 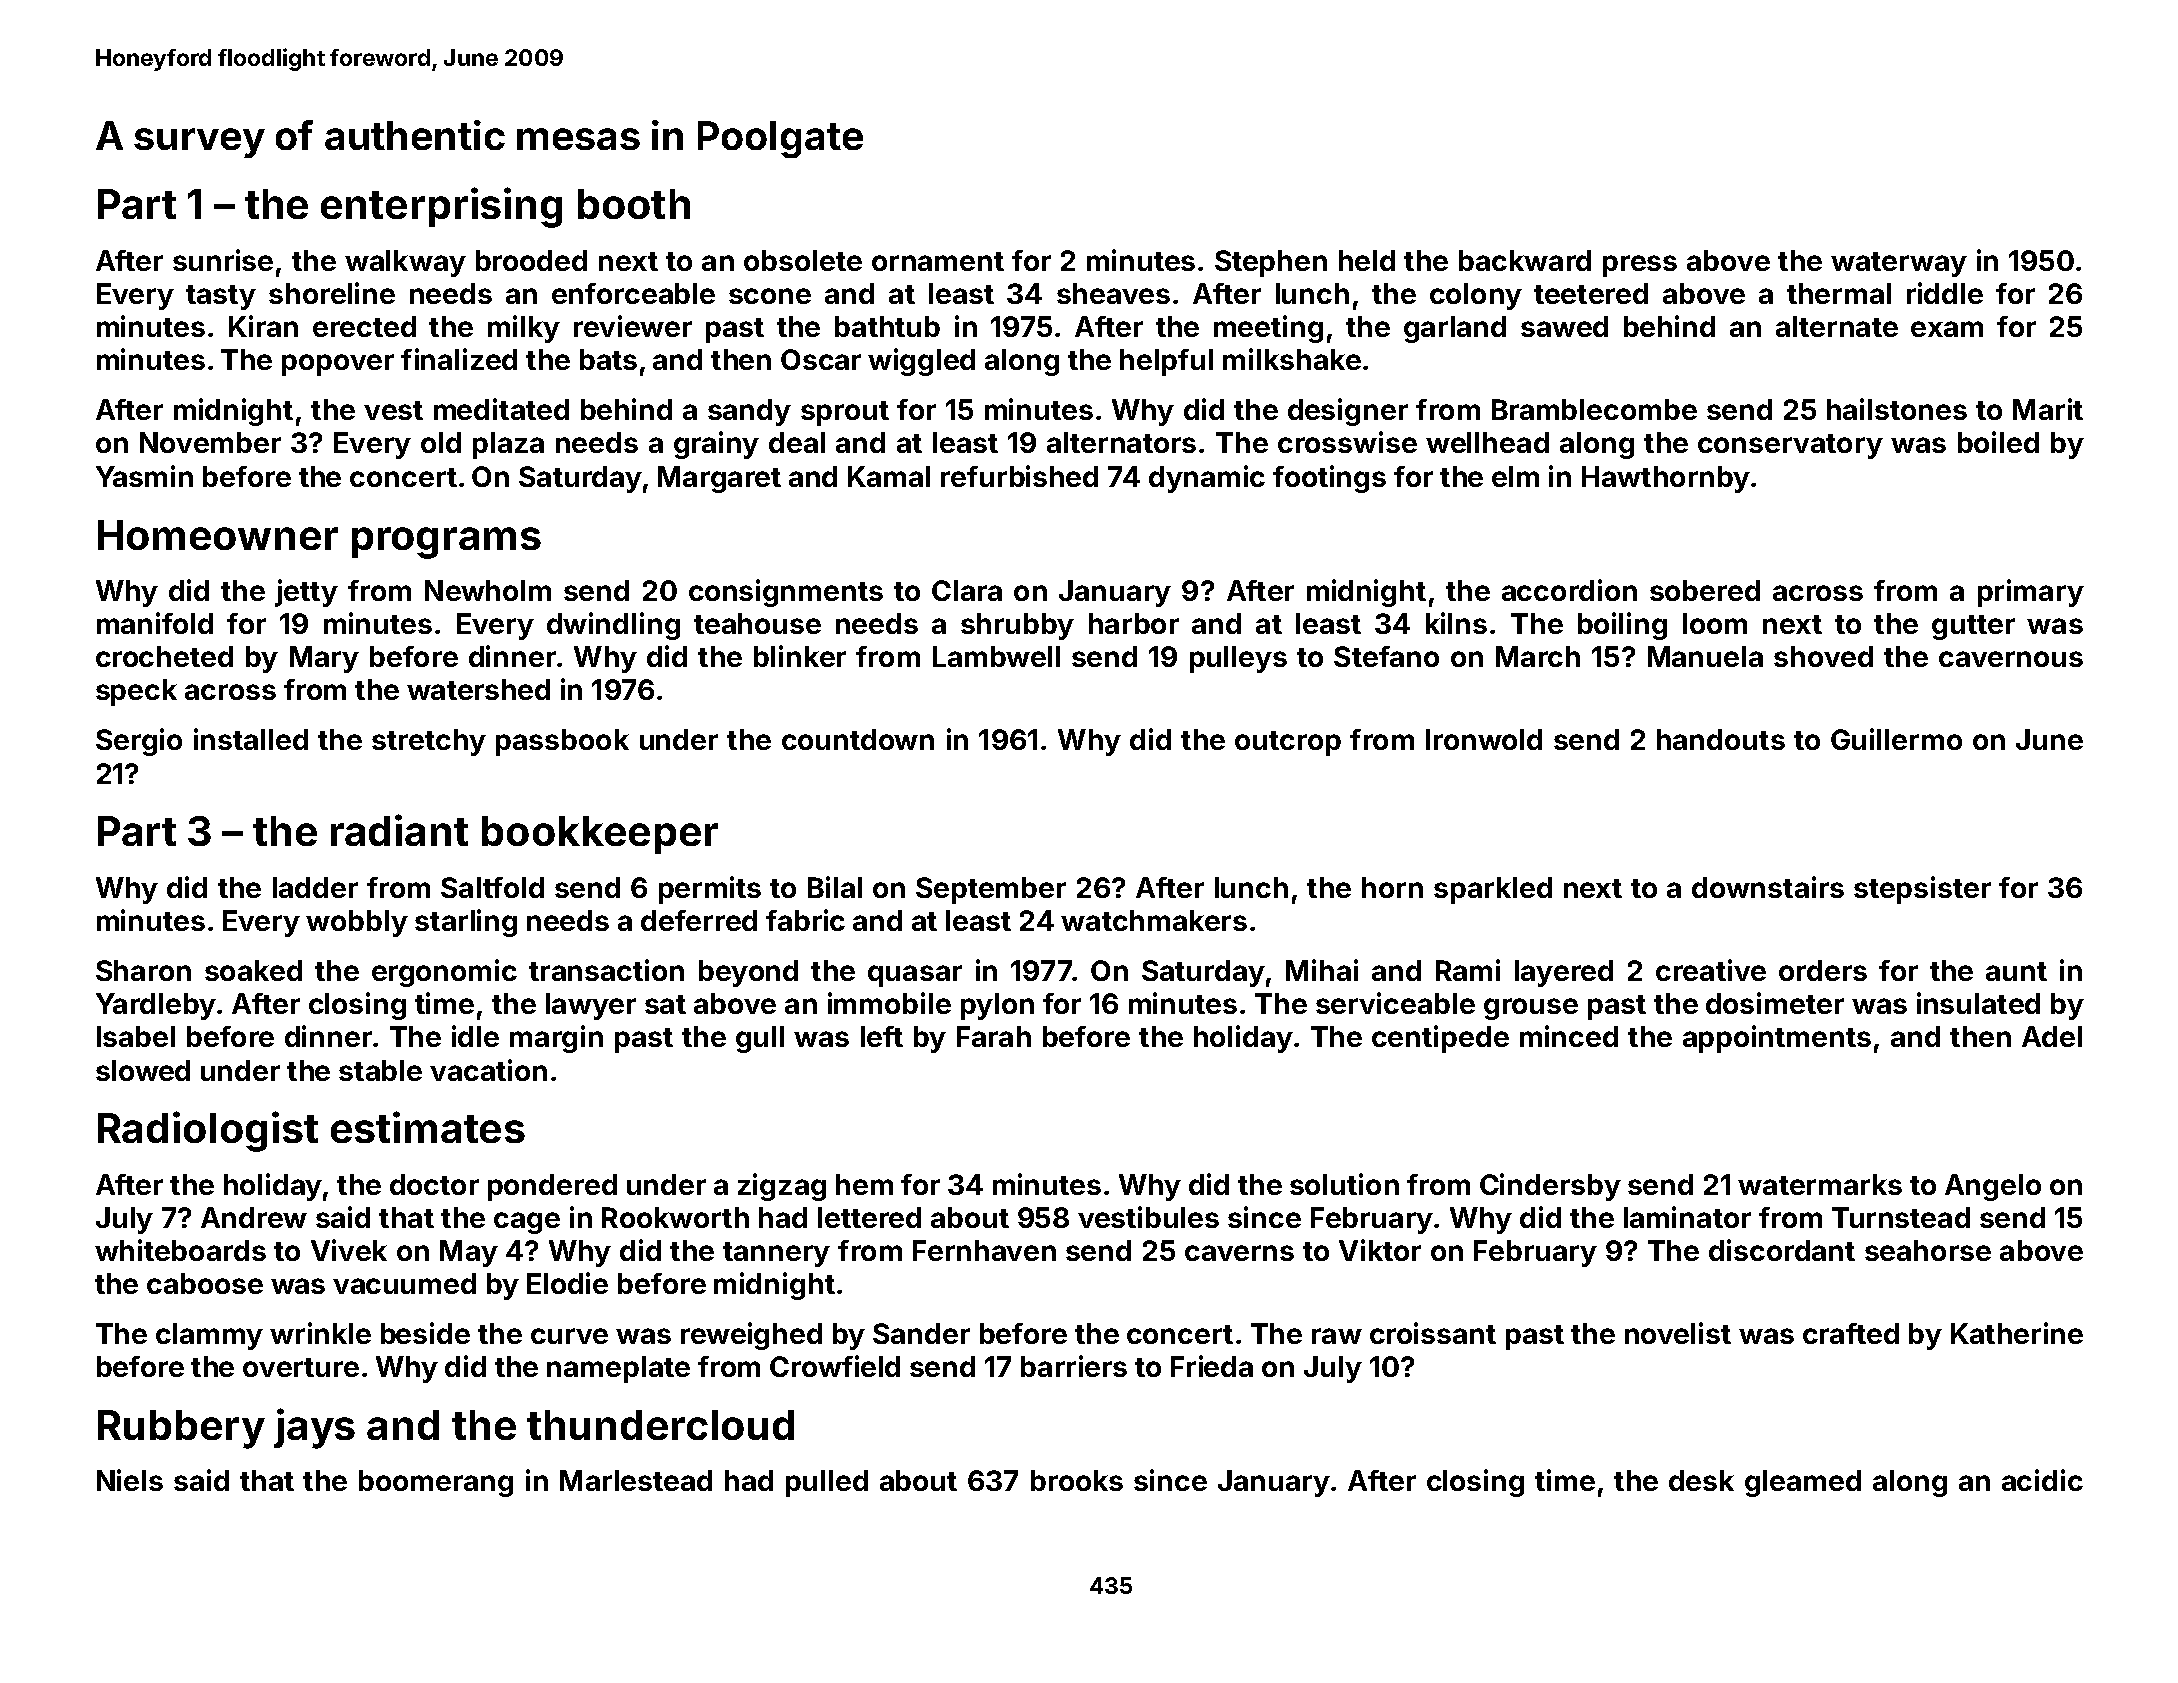 What do you see at coordinates (1896, 739) in the screenshot?
I see `Guillermo` at bounding box center [1896, 739].
